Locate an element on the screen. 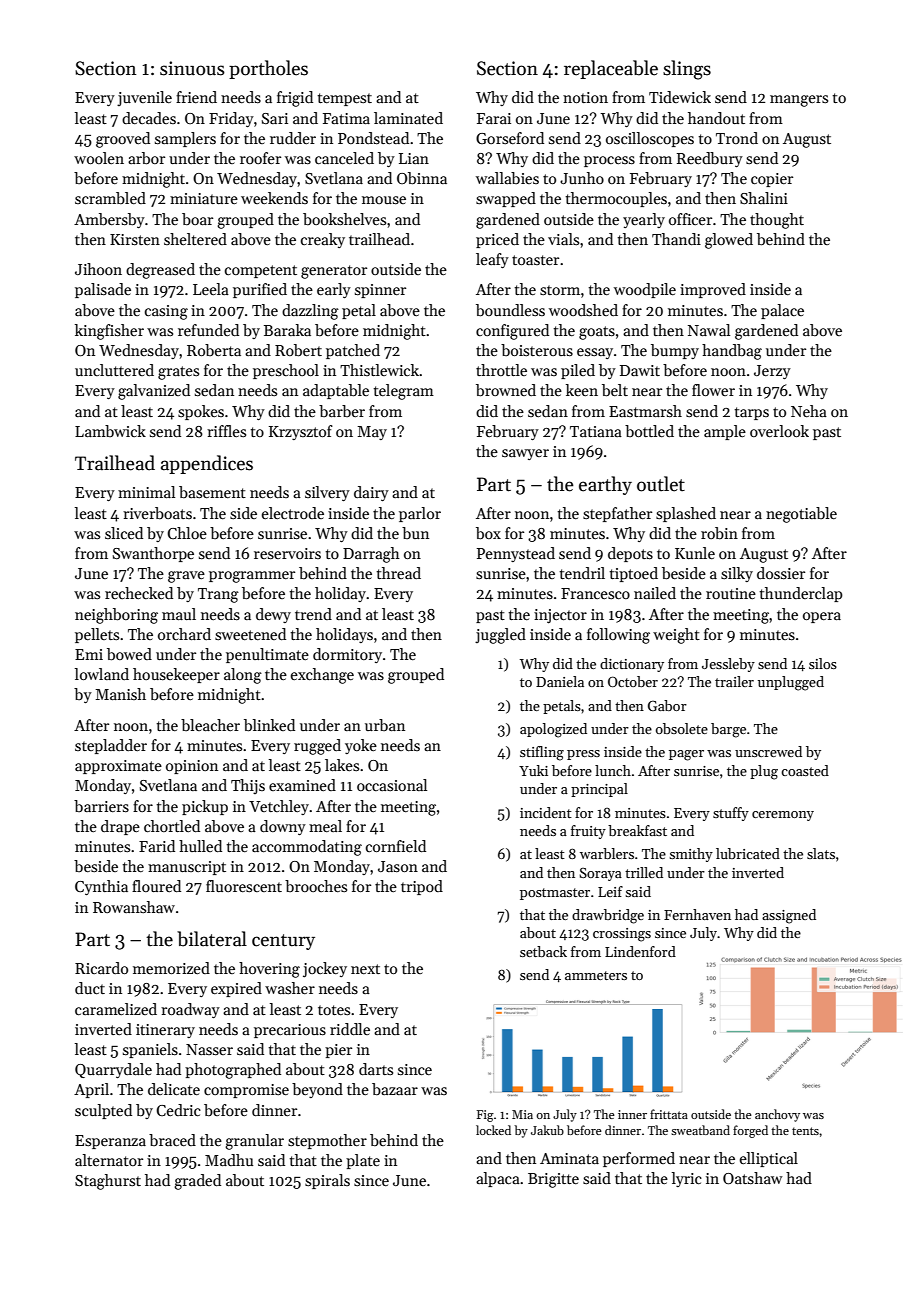 This screenshot has width=924, height=1308. weight is located at coordinates (676, 636).
